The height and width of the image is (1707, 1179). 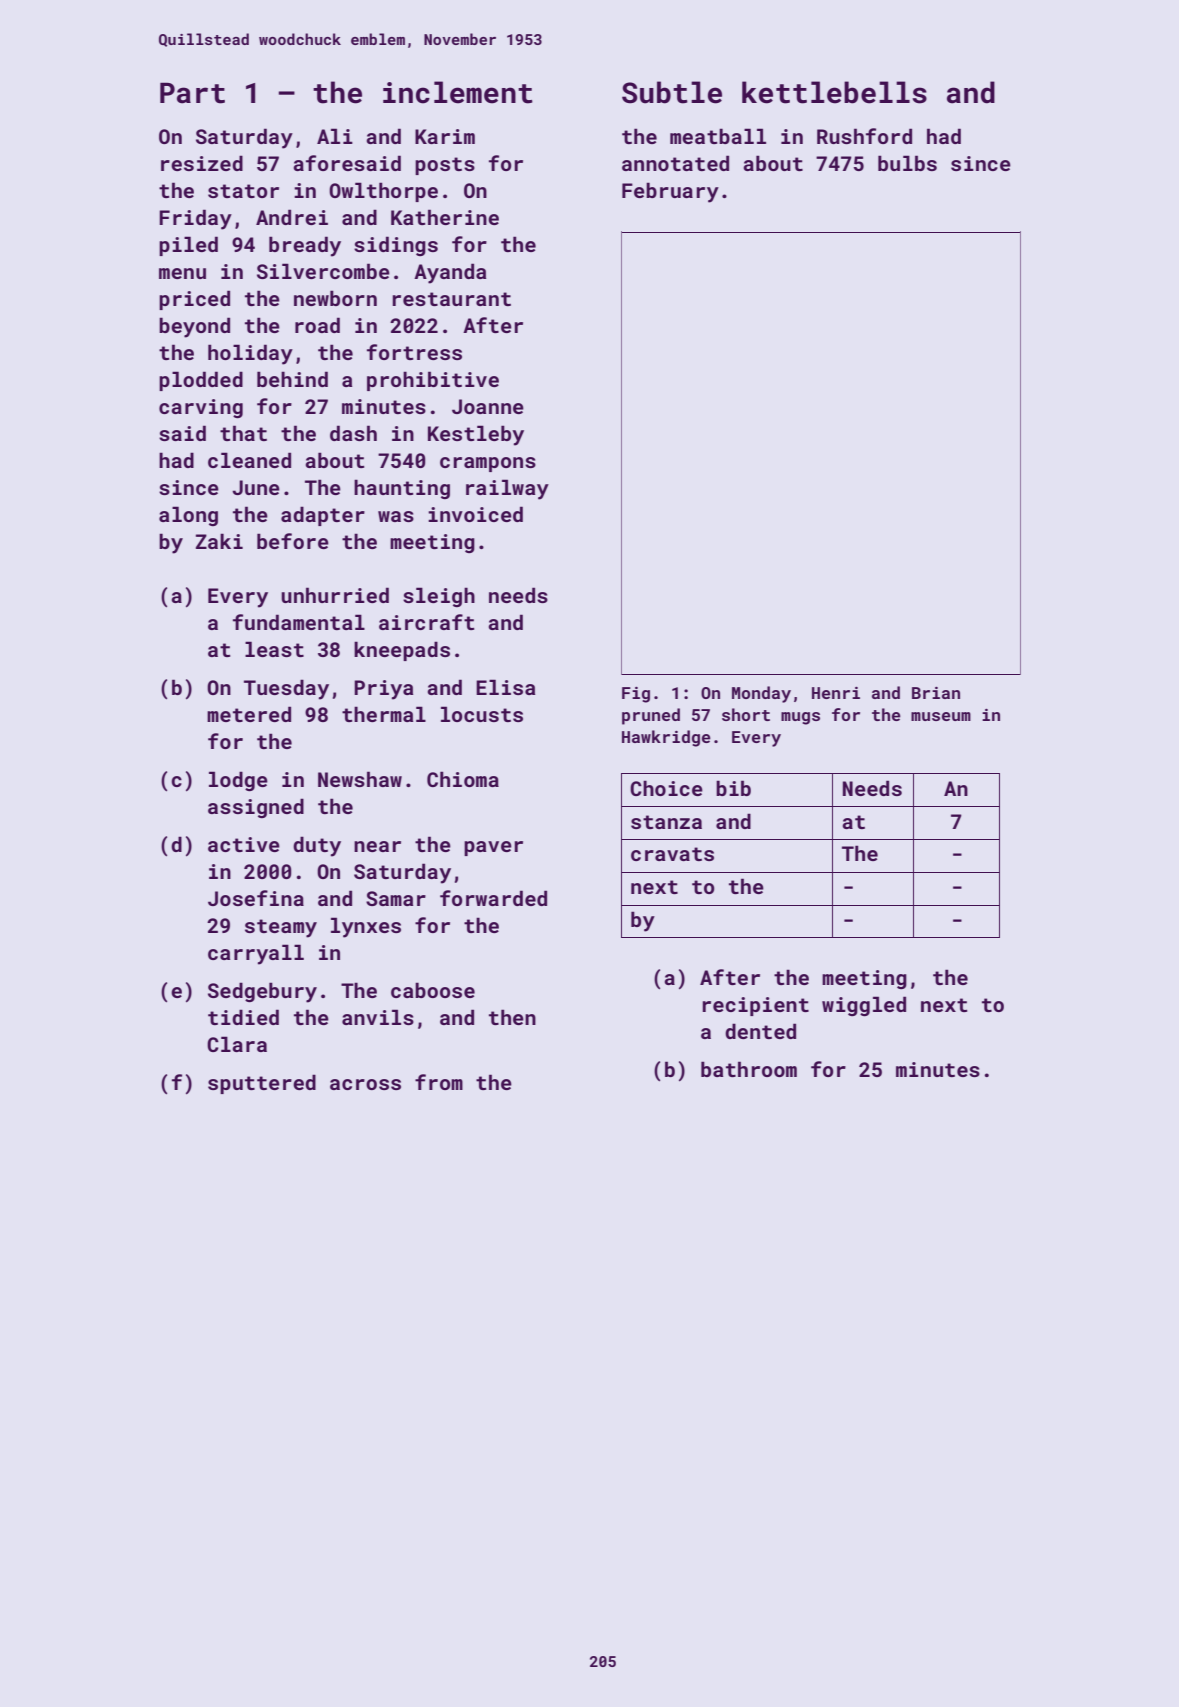 What do you see at coordinates (760, 1031) in the image?
I see `dented` at bounding box center [760, 1031].
